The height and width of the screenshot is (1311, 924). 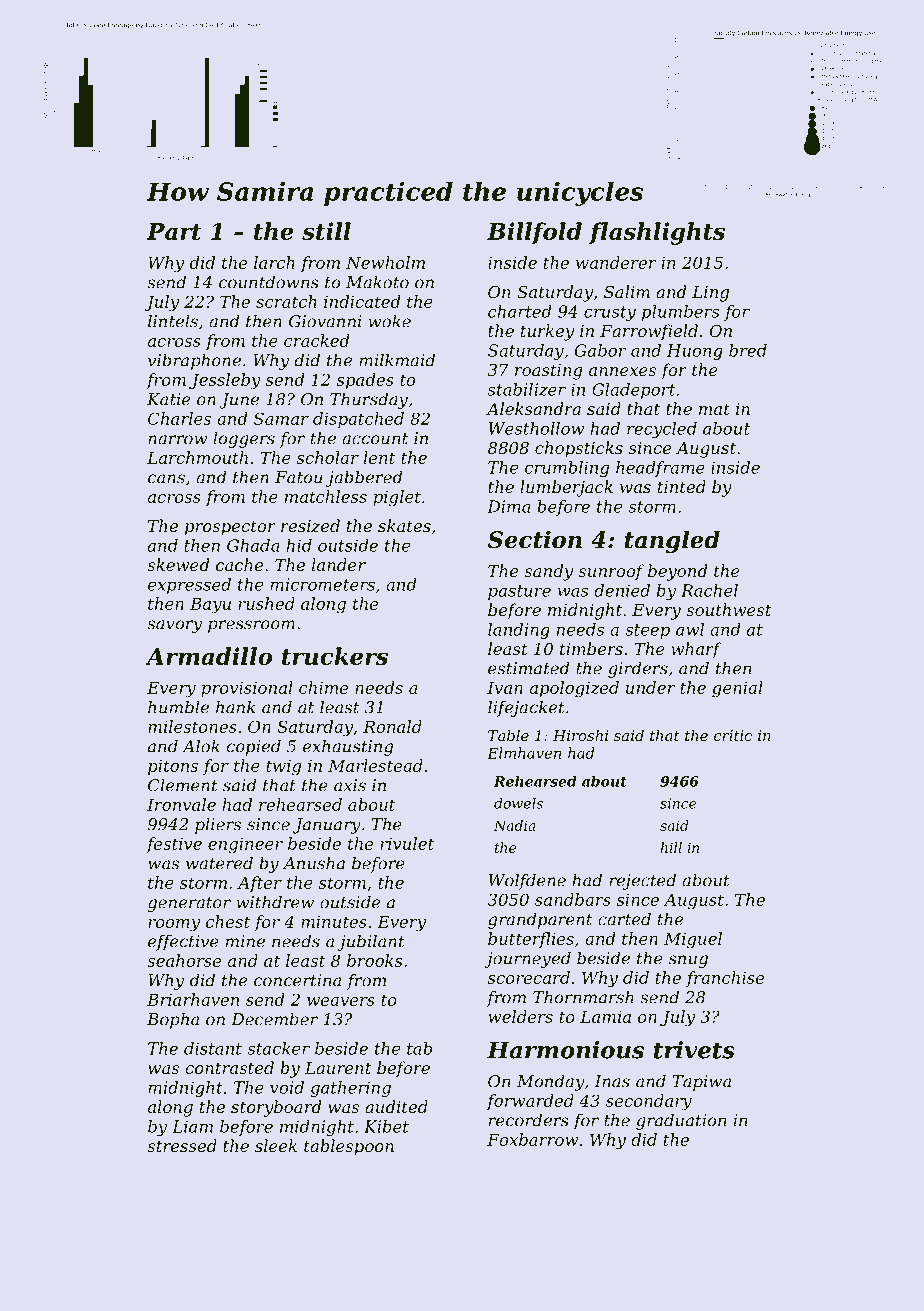 I want to click on Huong, so click(x=695, y=352).
